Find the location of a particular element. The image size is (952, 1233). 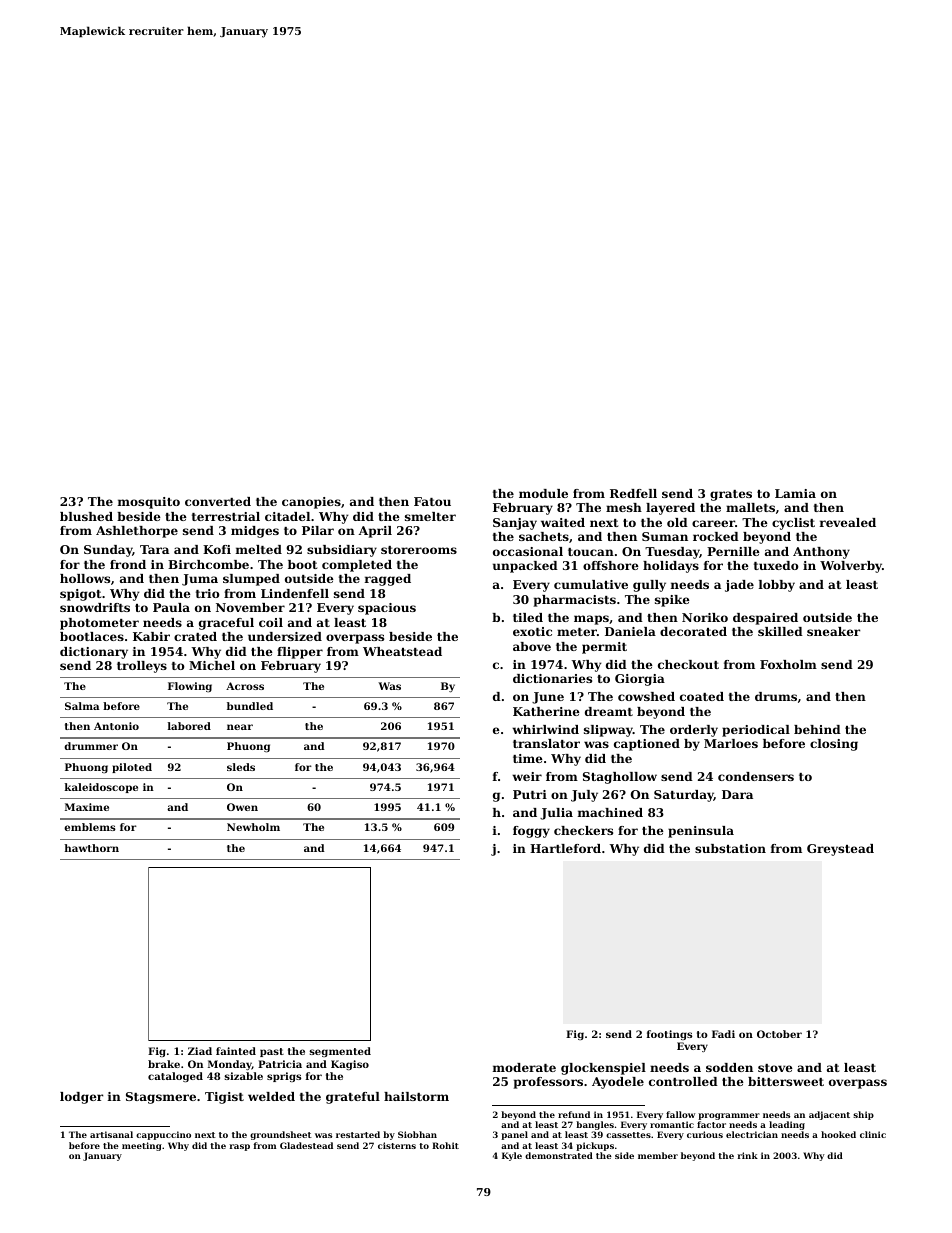

November is located at coordinates (250, 607).
